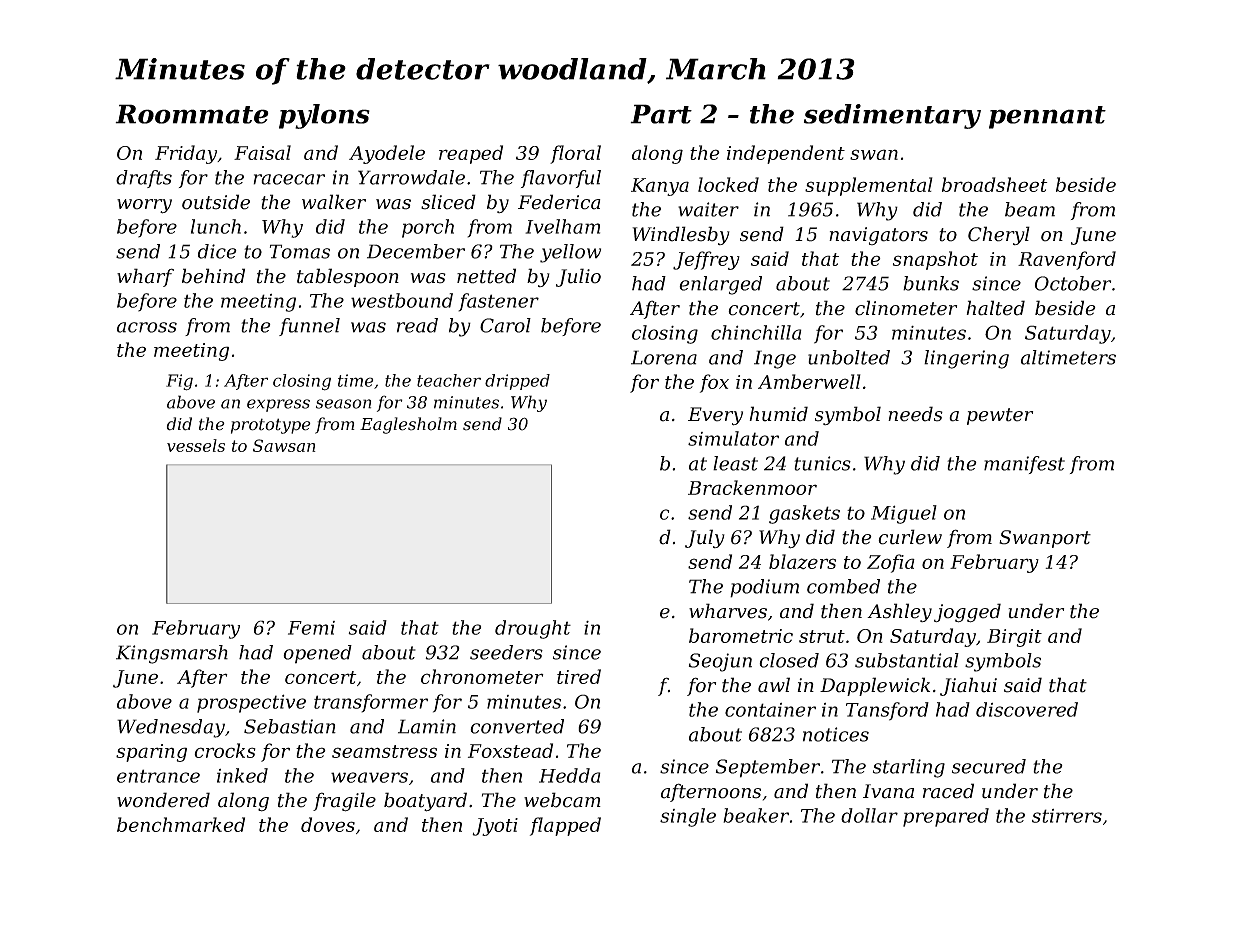 The width and height of the image is (1233, 952). What do you see at coordinates (1067, 816) in the image?
I see `stirrers` at bounding box center [1067, 816].
